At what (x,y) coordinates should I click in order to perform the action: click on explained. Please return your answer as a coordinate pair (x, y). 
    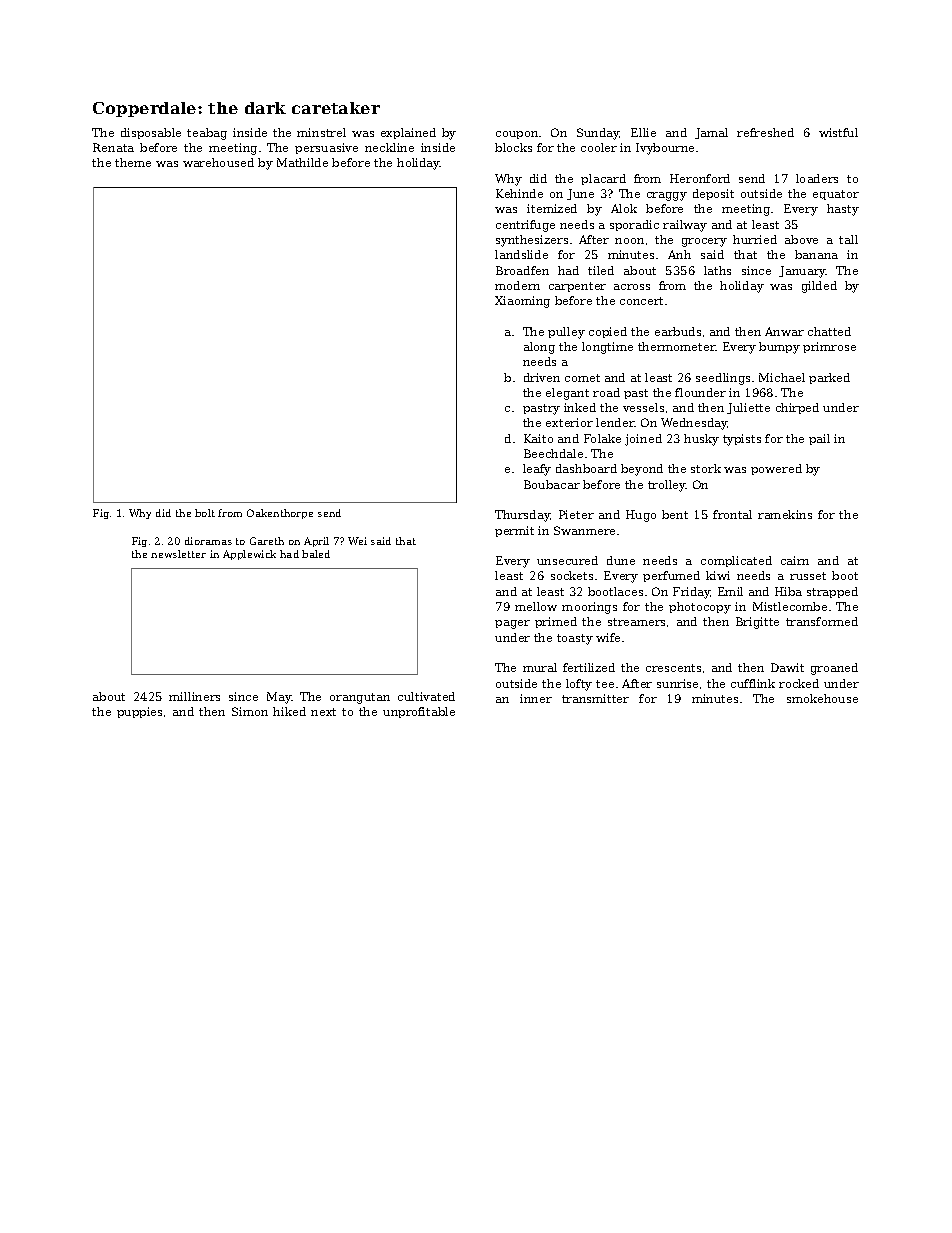
    Looking at the image, I should click on (408, 133).
